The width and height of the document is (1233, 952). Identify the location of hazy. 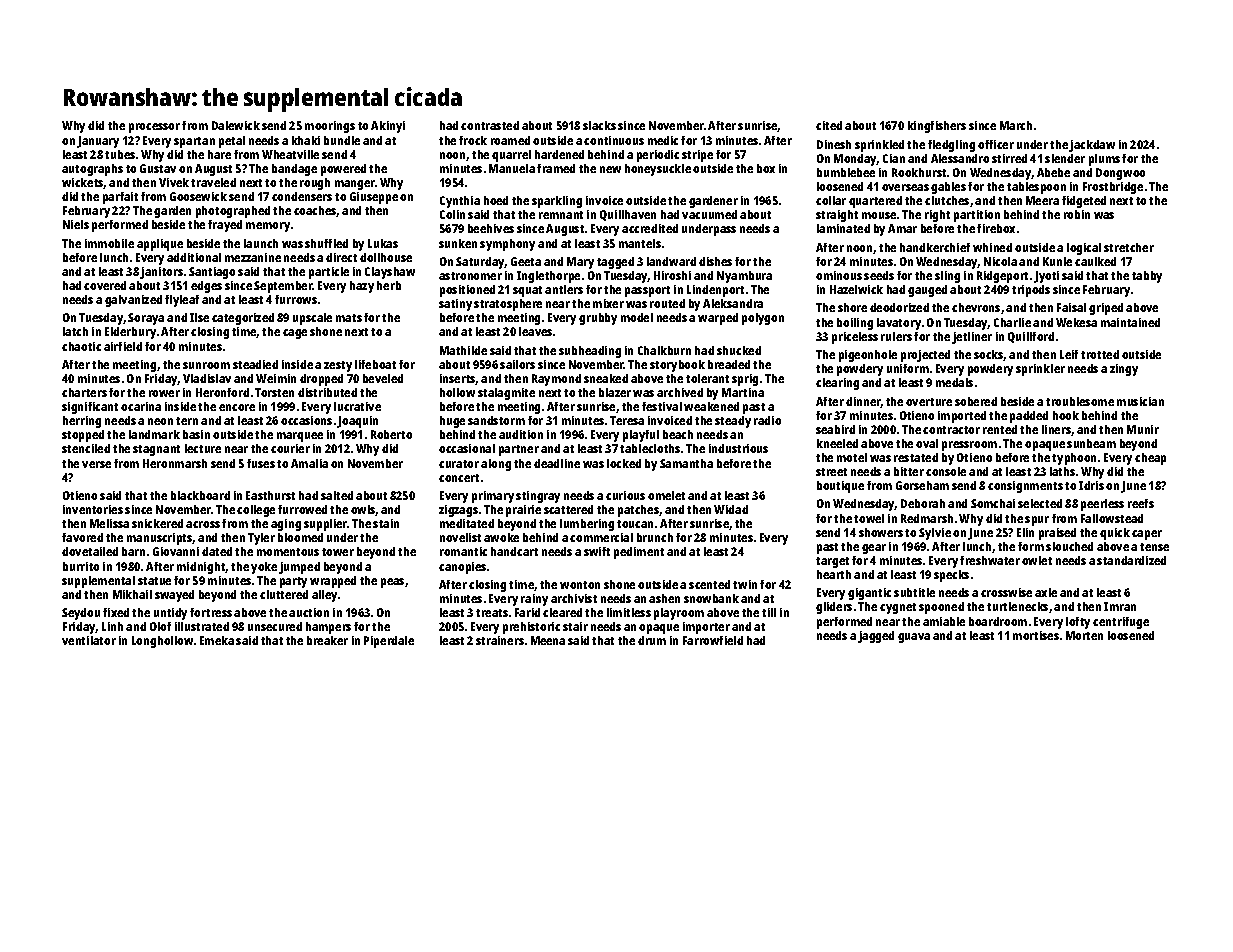
(362, 287).
